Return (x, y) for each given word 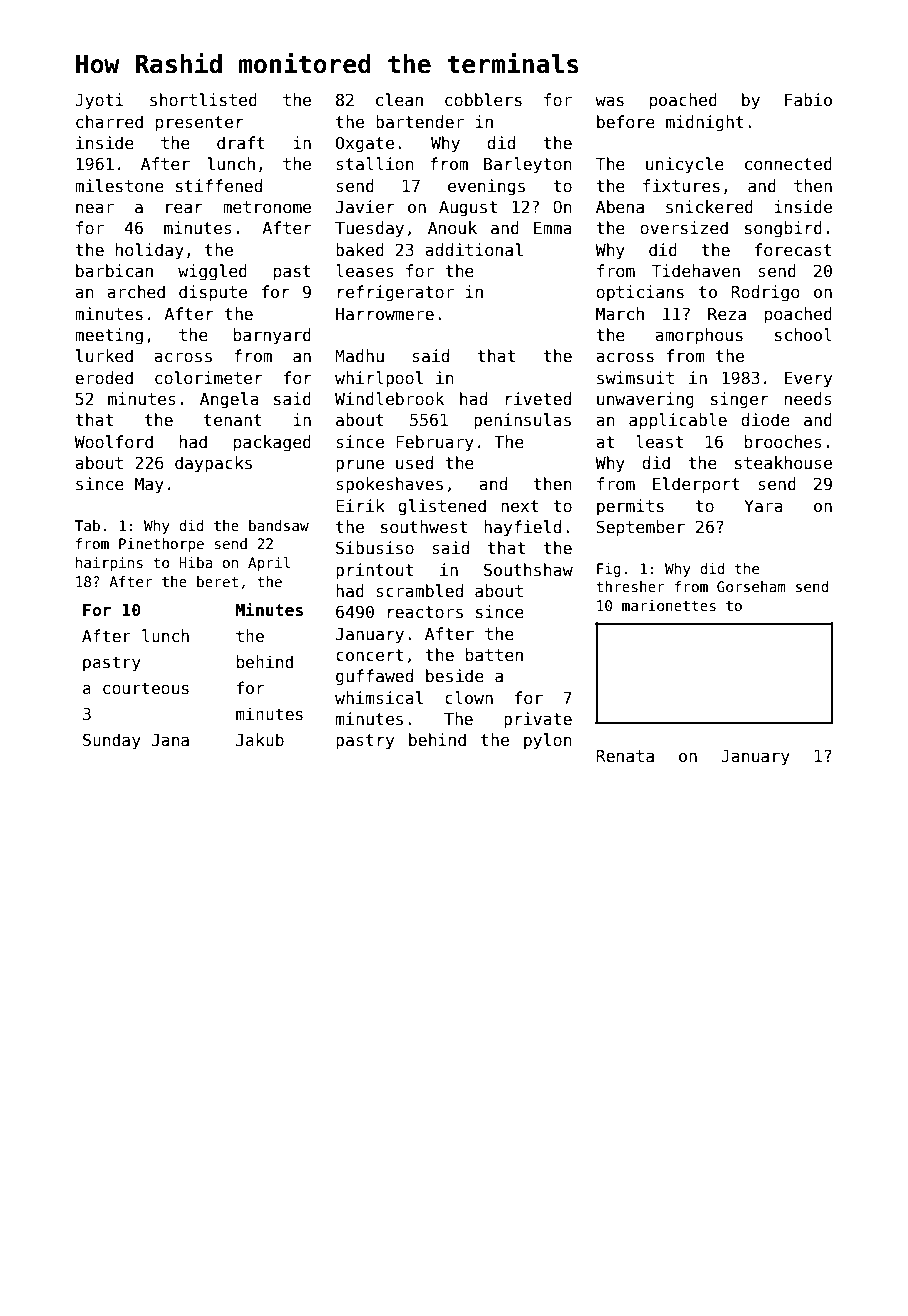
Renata (625, 756)
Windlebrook (389, 399)
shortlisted (203, 100)
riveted (538, 398)
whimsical (379, 698)
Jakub (260, 740)
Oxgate (365, 144)
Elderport (696, 485)
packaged (272, 443)
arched (136, 292)
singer (740, 400)
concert (369, 655)
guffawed (374, 677)
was (609, 101)
